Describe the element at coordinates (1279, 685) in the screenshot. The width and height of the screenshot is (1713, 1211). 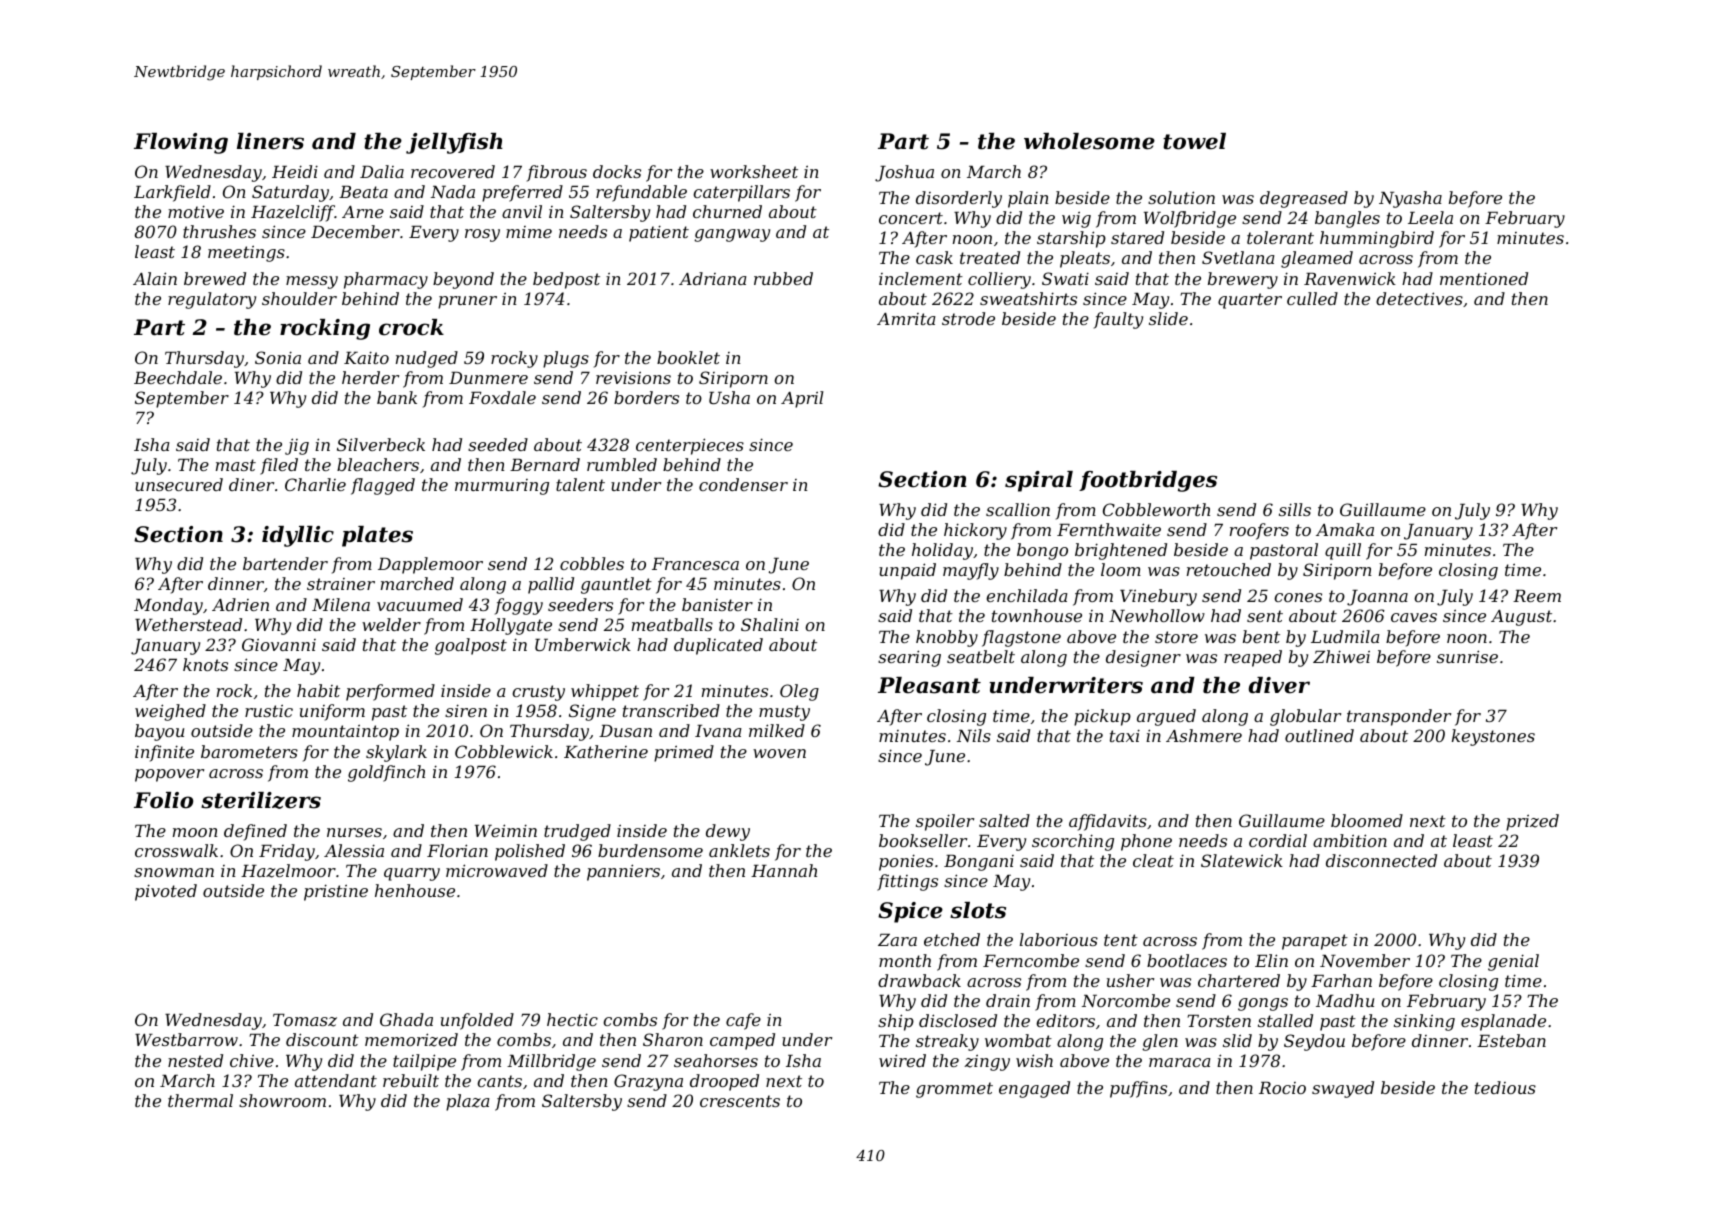
I see `diver` at that location.
